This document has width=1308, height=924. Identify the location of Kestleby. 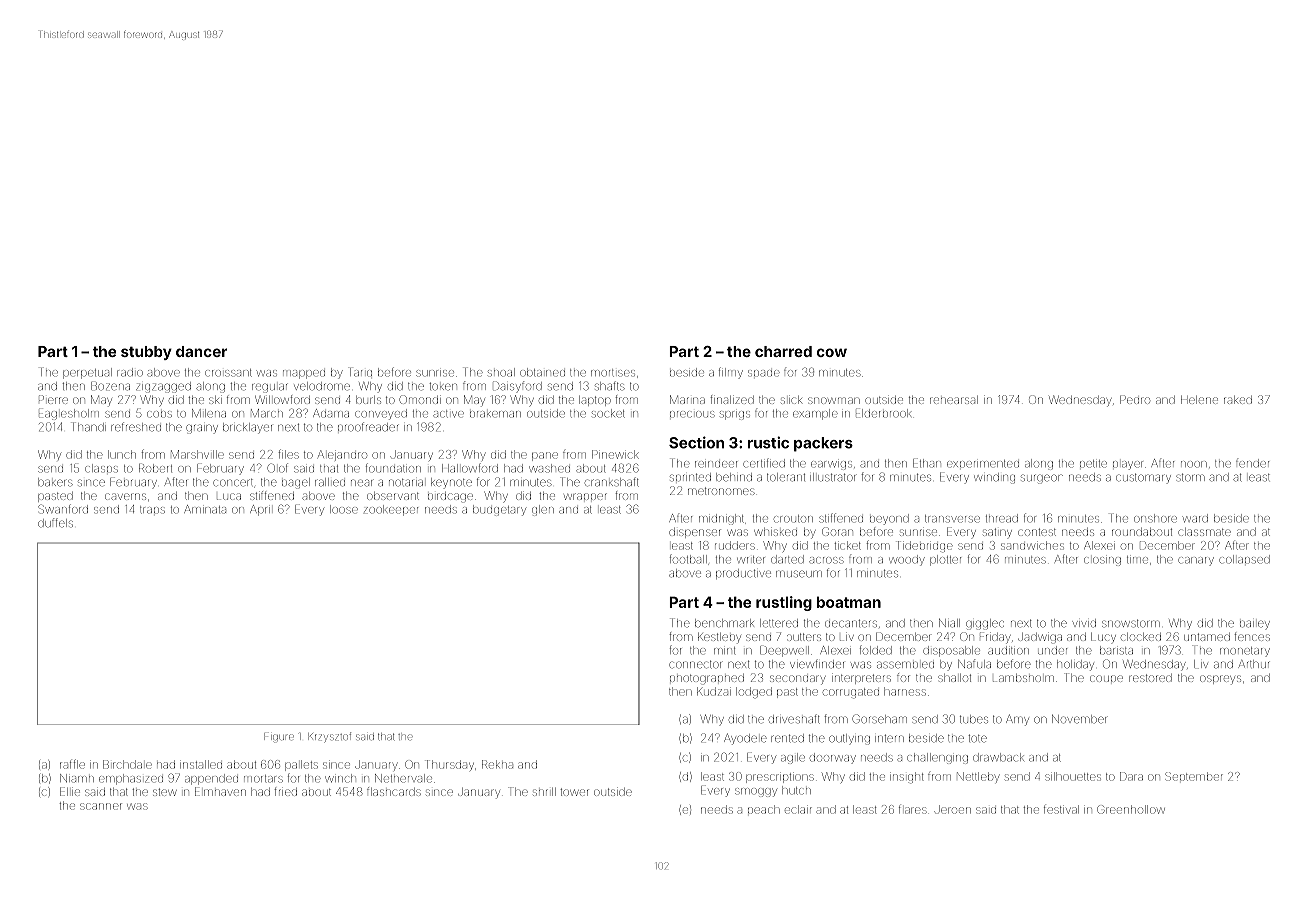
(719, 638).
